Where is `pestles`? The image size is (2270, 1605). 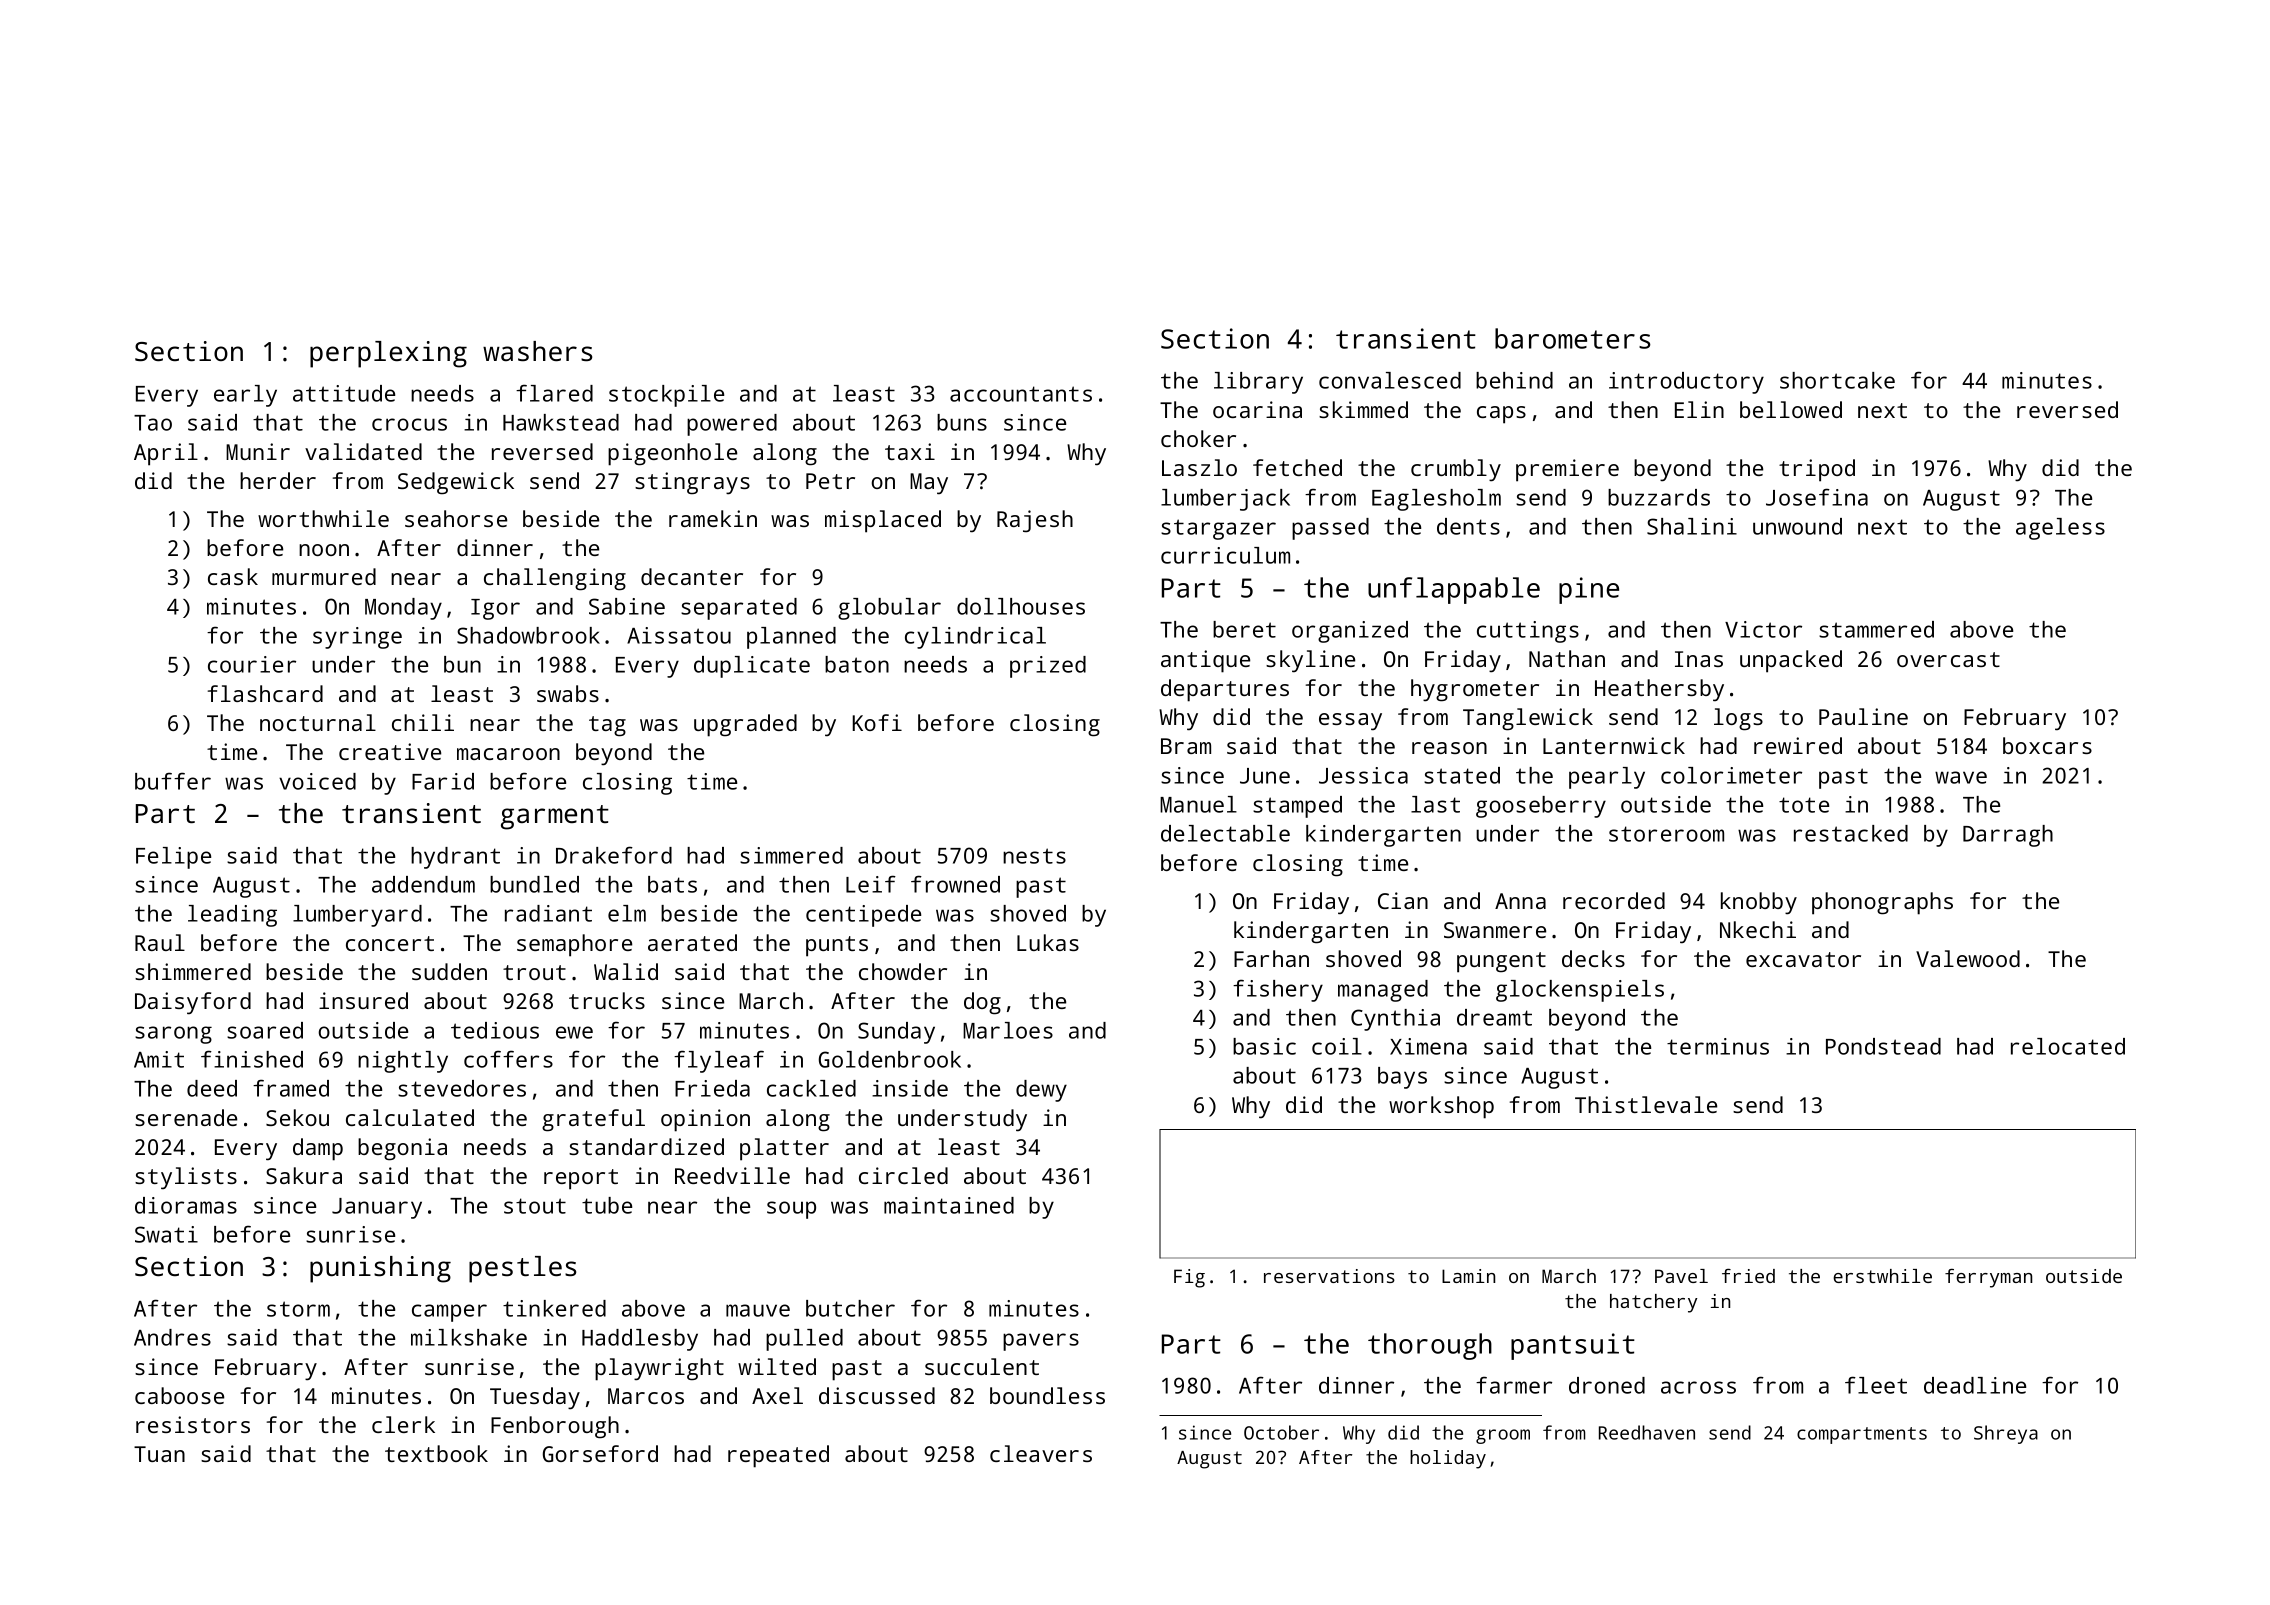 pestles is located at coordinates (522, 1269).
